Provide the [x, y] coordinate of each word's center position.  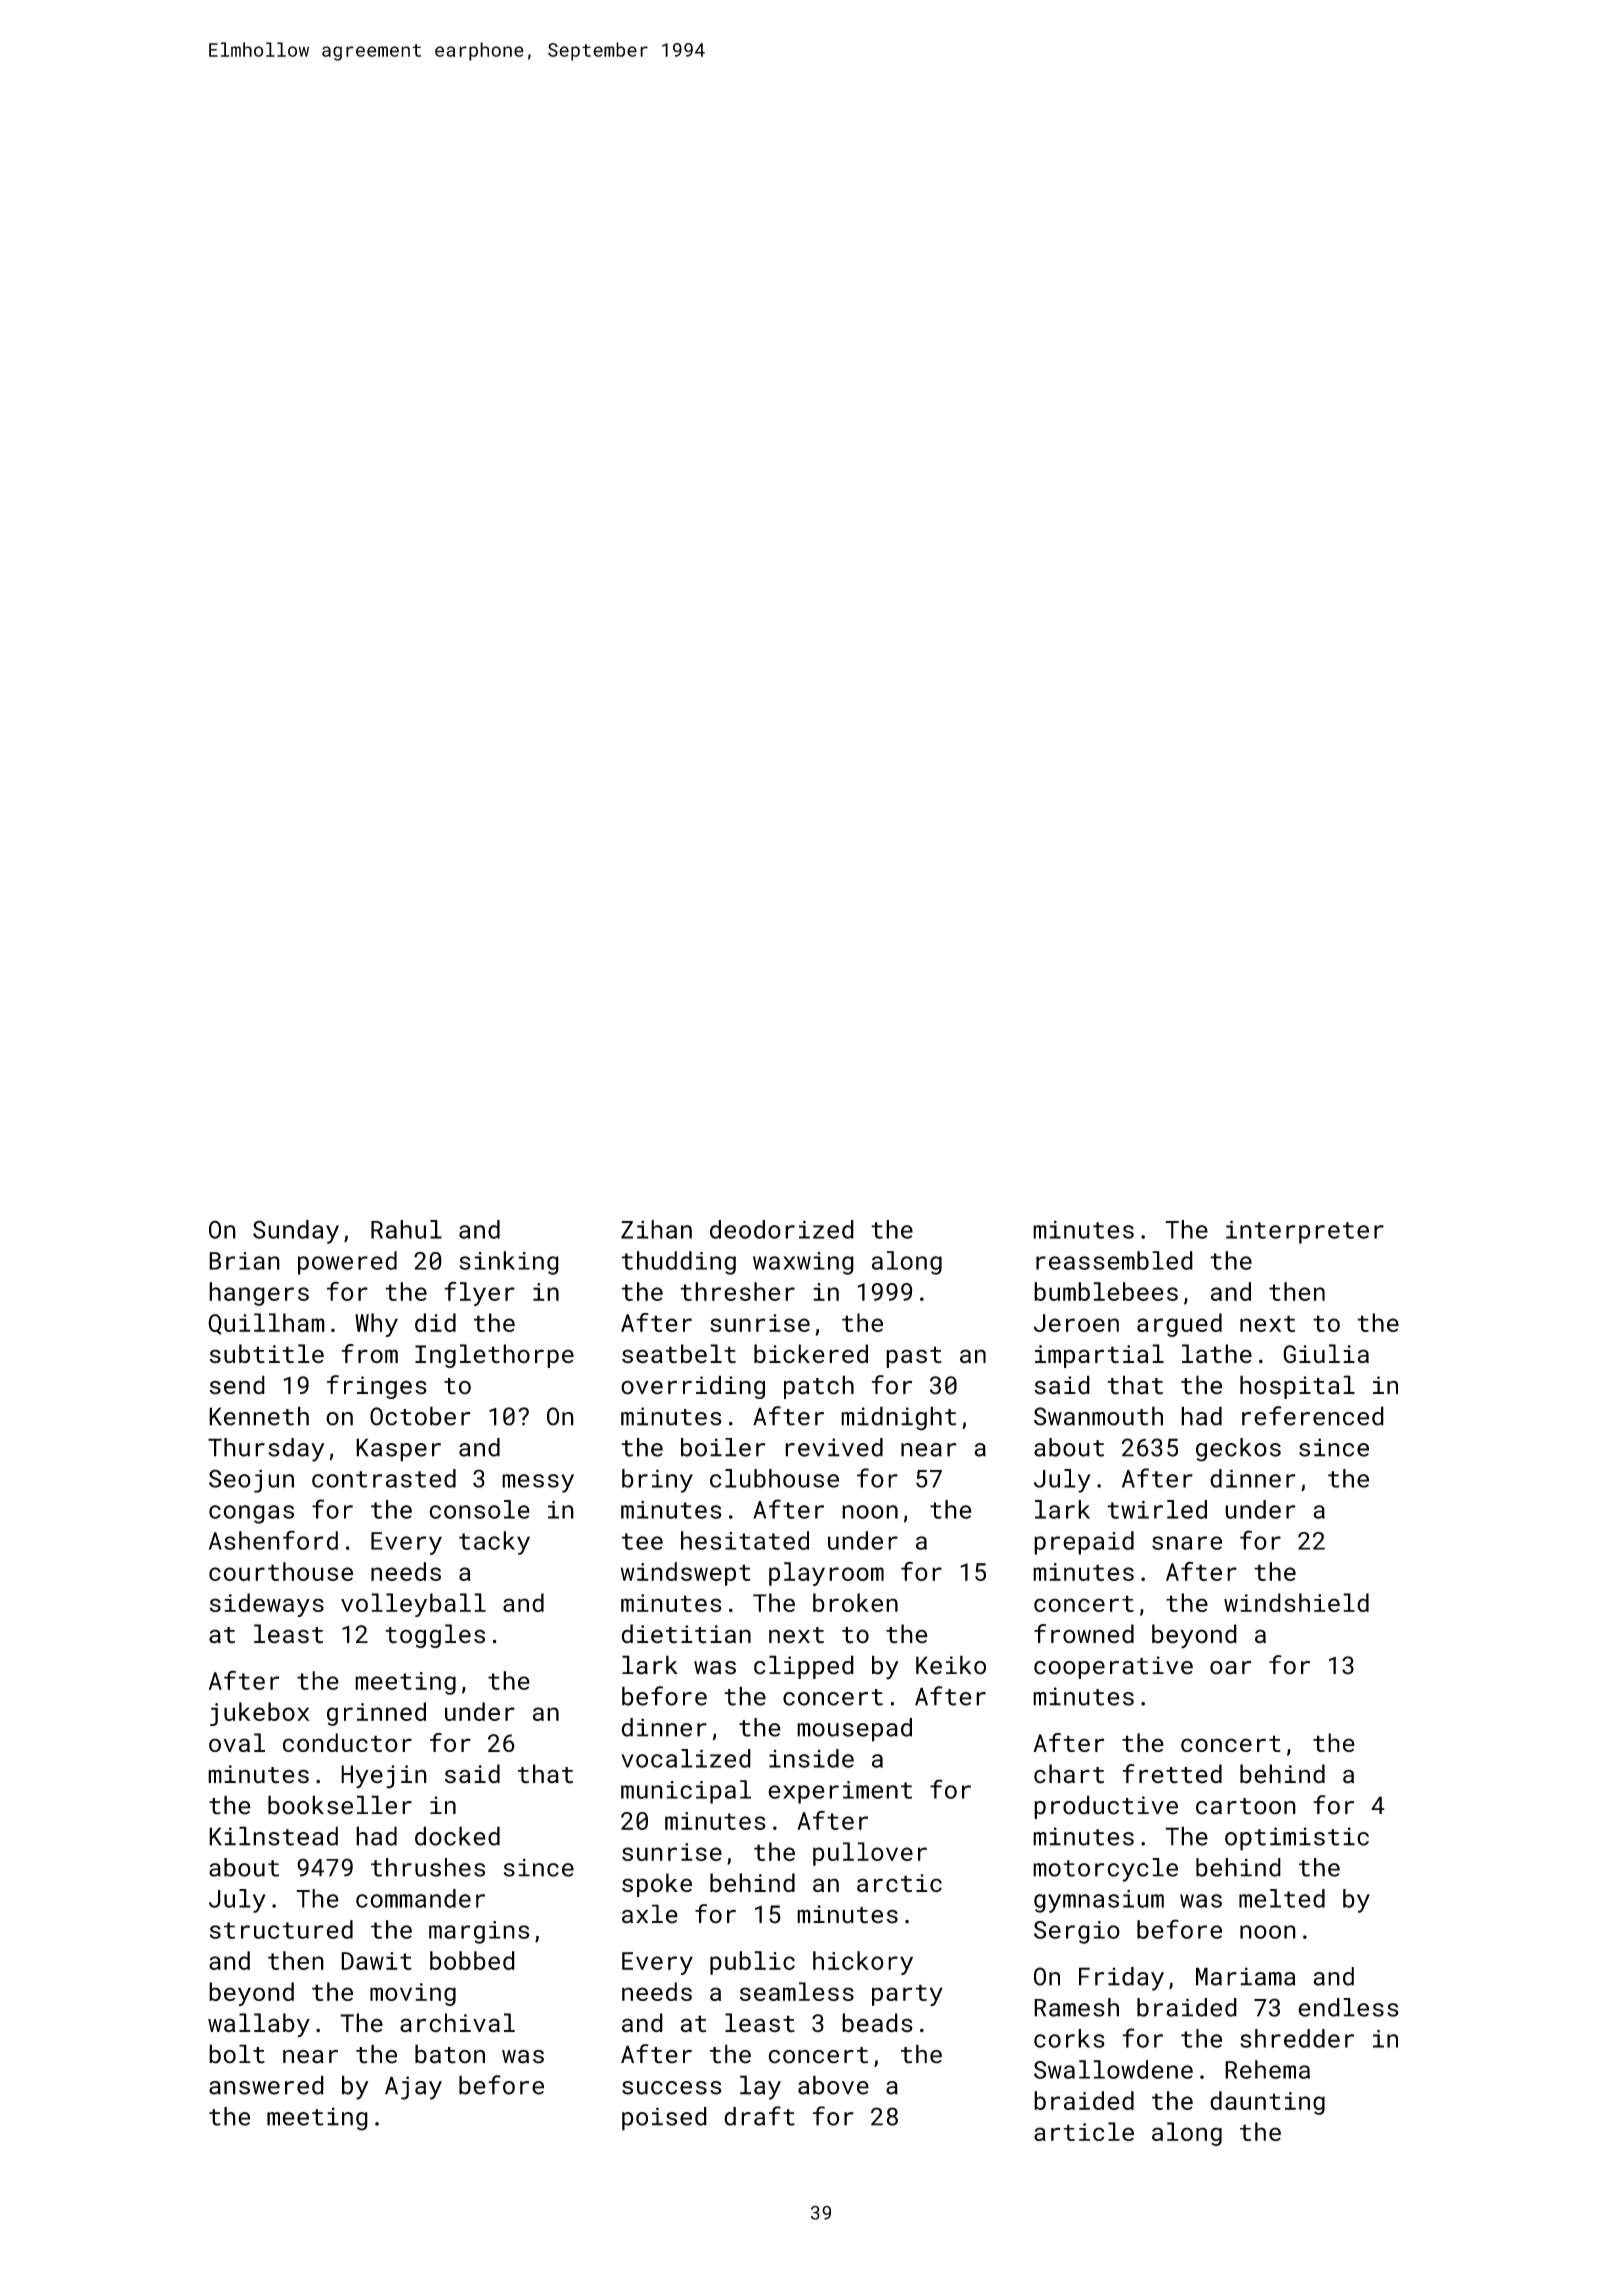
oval [237, 1742]
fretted [1172, 1774]
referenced [1313, 1416]
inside [811, 1758]
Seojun [251, 1481]
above [833, 2085]
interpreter [1305, 1232]
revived [834, 1447]
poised [664, 2119]
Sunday [296, 1232]
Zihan [656, 1229]
